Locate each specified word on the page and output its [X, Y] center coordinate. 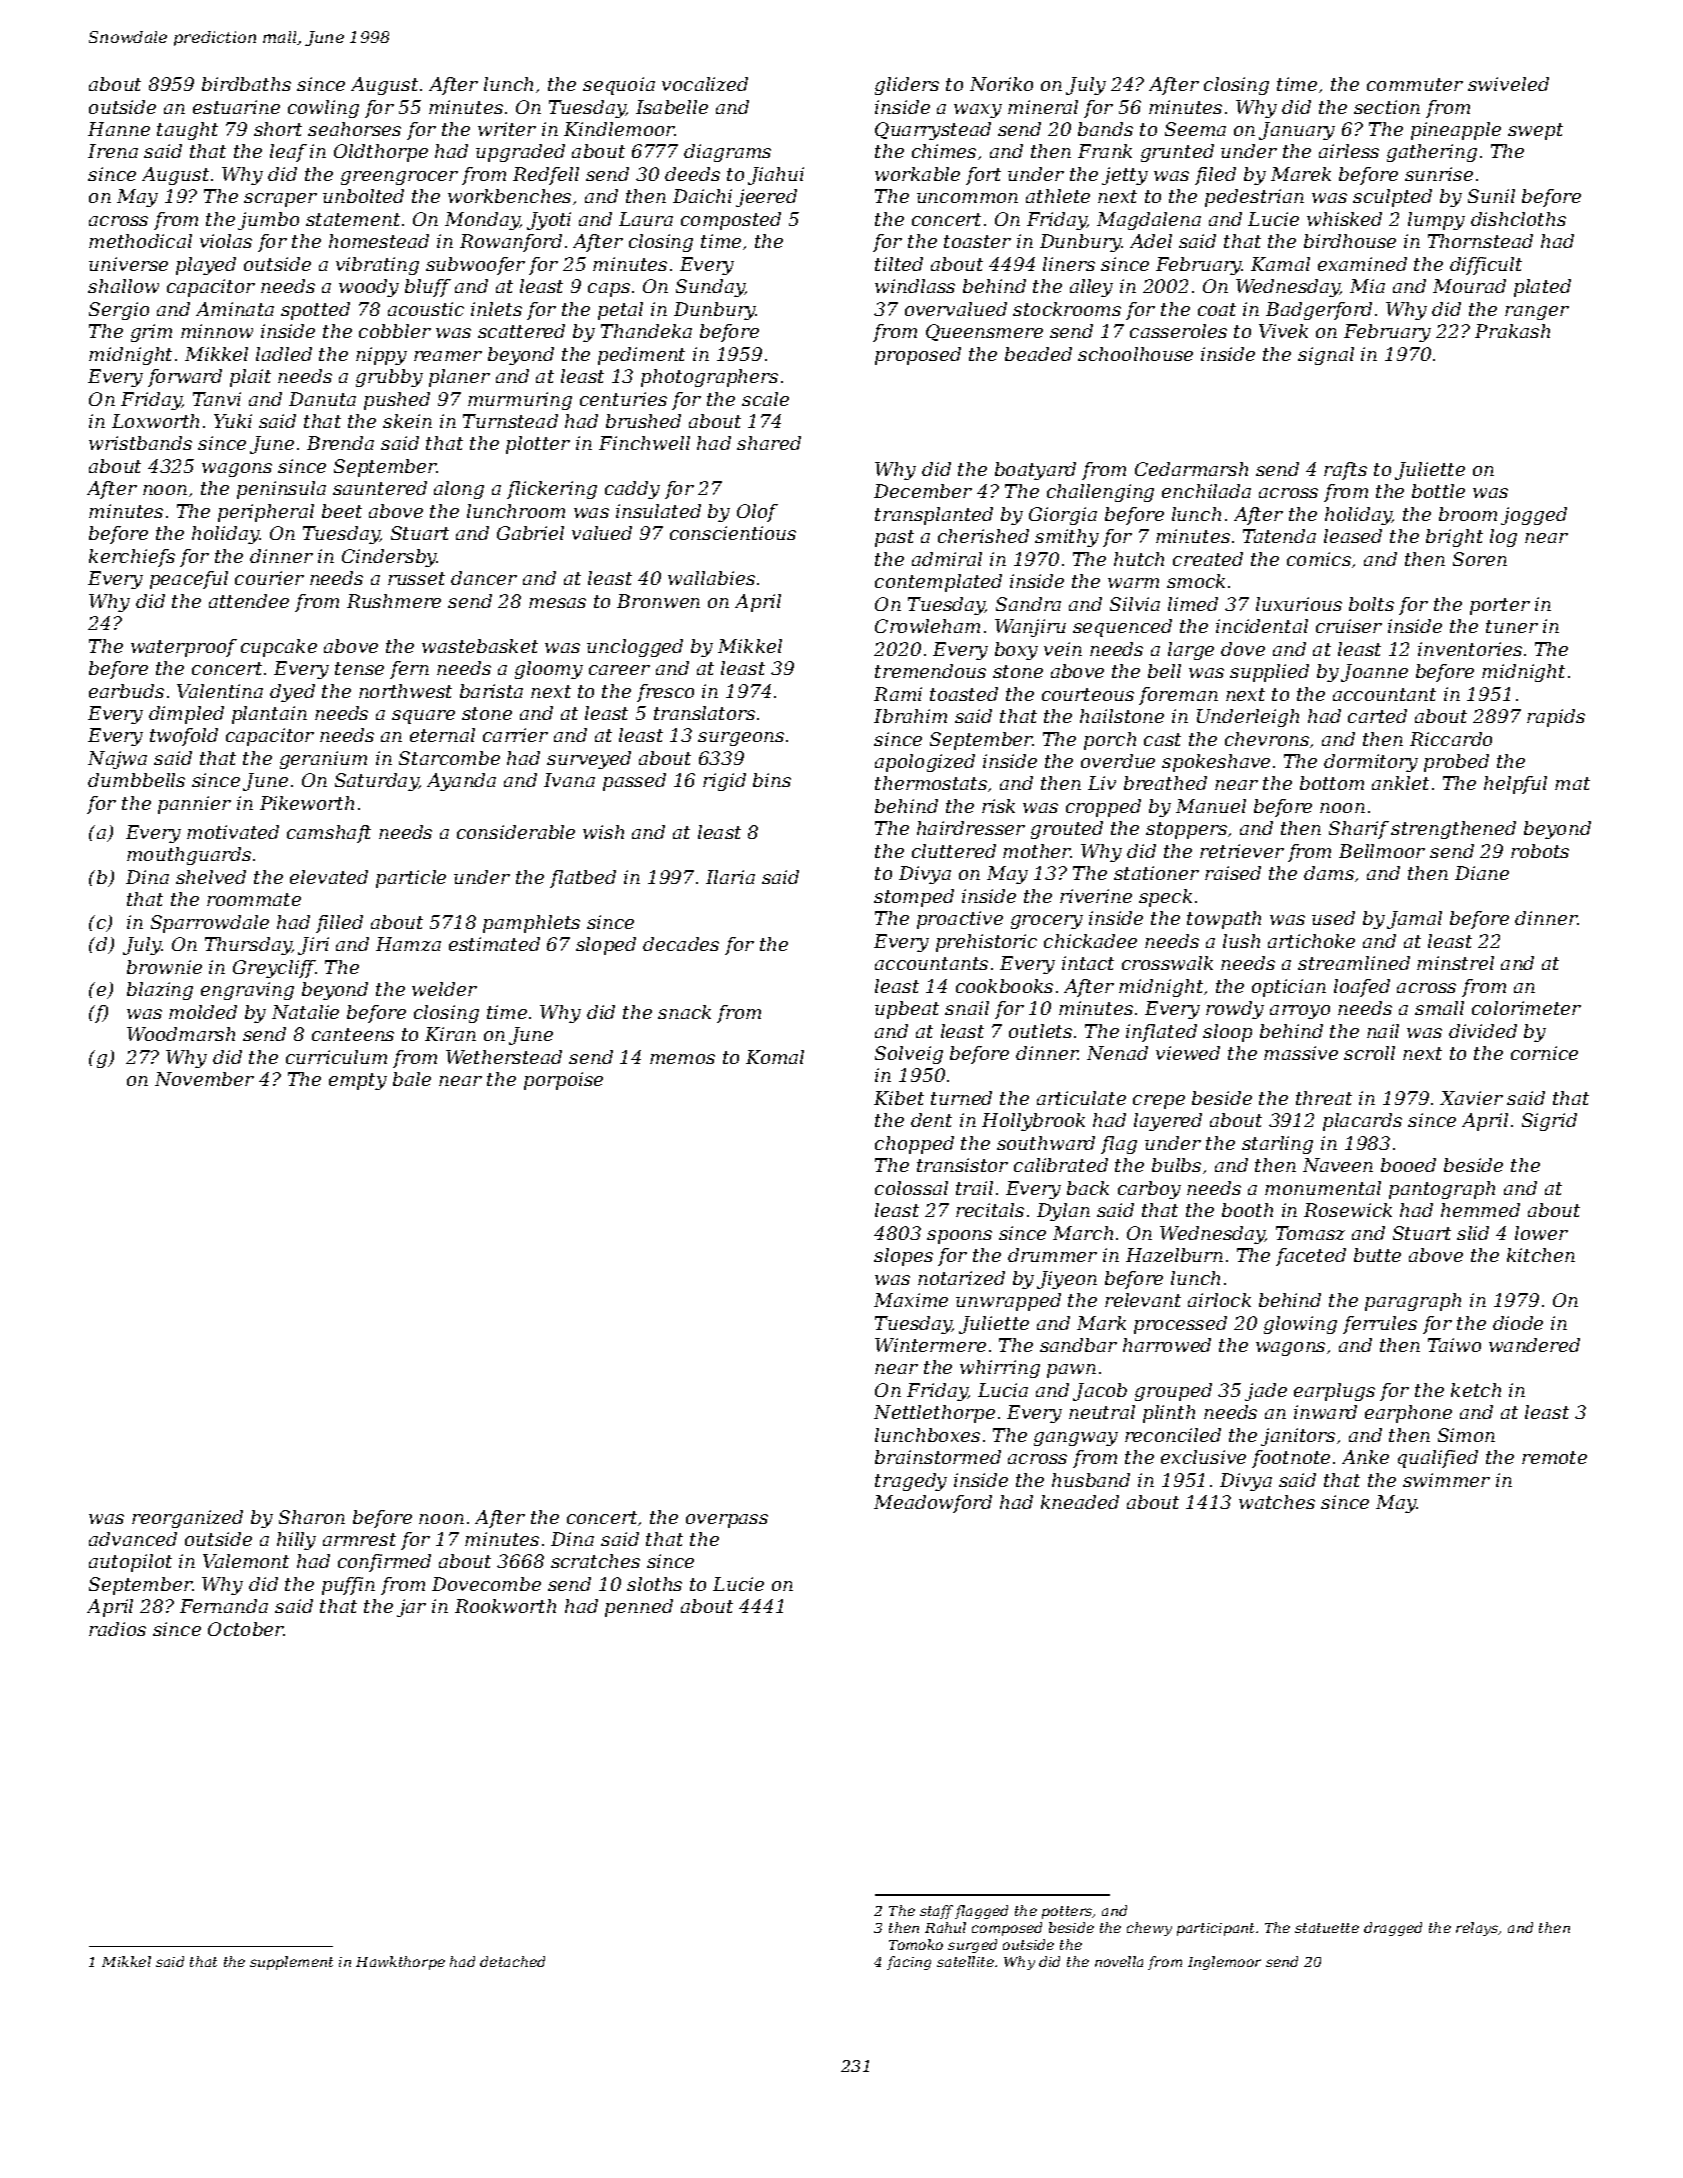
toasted [964, 694]
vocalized [705, 84]
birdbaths [246, 84]
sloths [654, 1584]
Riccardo [1451, 739]
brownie [164, 967]
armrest [359, 1539]
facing [909, 1963]
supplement [291, 1963]
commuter [1415, 84]
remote [1554, 1457]
